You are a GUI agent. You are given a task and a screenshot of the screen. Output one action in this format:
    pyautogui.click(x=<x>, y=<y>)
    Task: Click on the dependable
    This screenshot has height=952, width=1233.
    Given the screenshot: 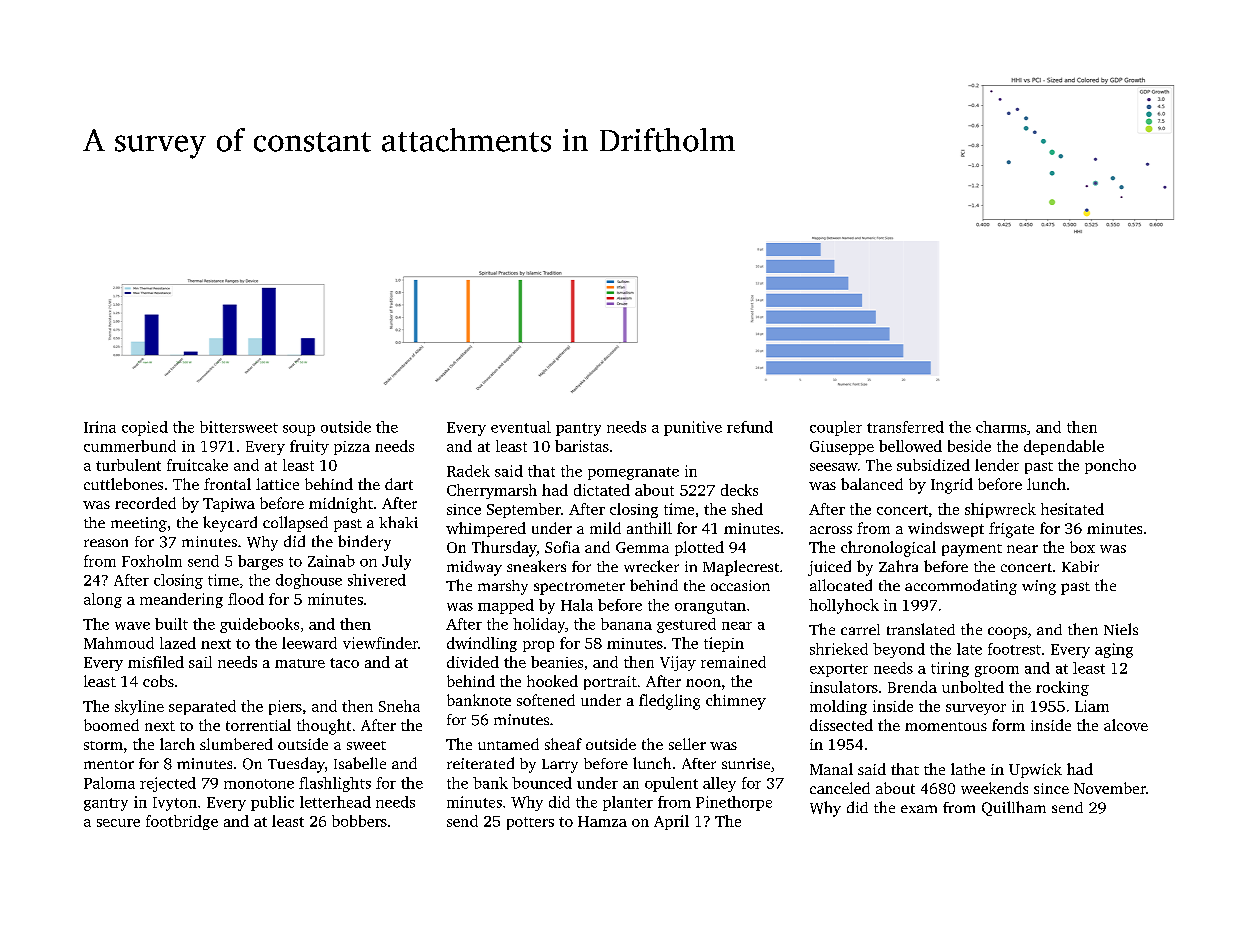 What is the action you would take?
    pyautogui.click(x=1064, y=447)
